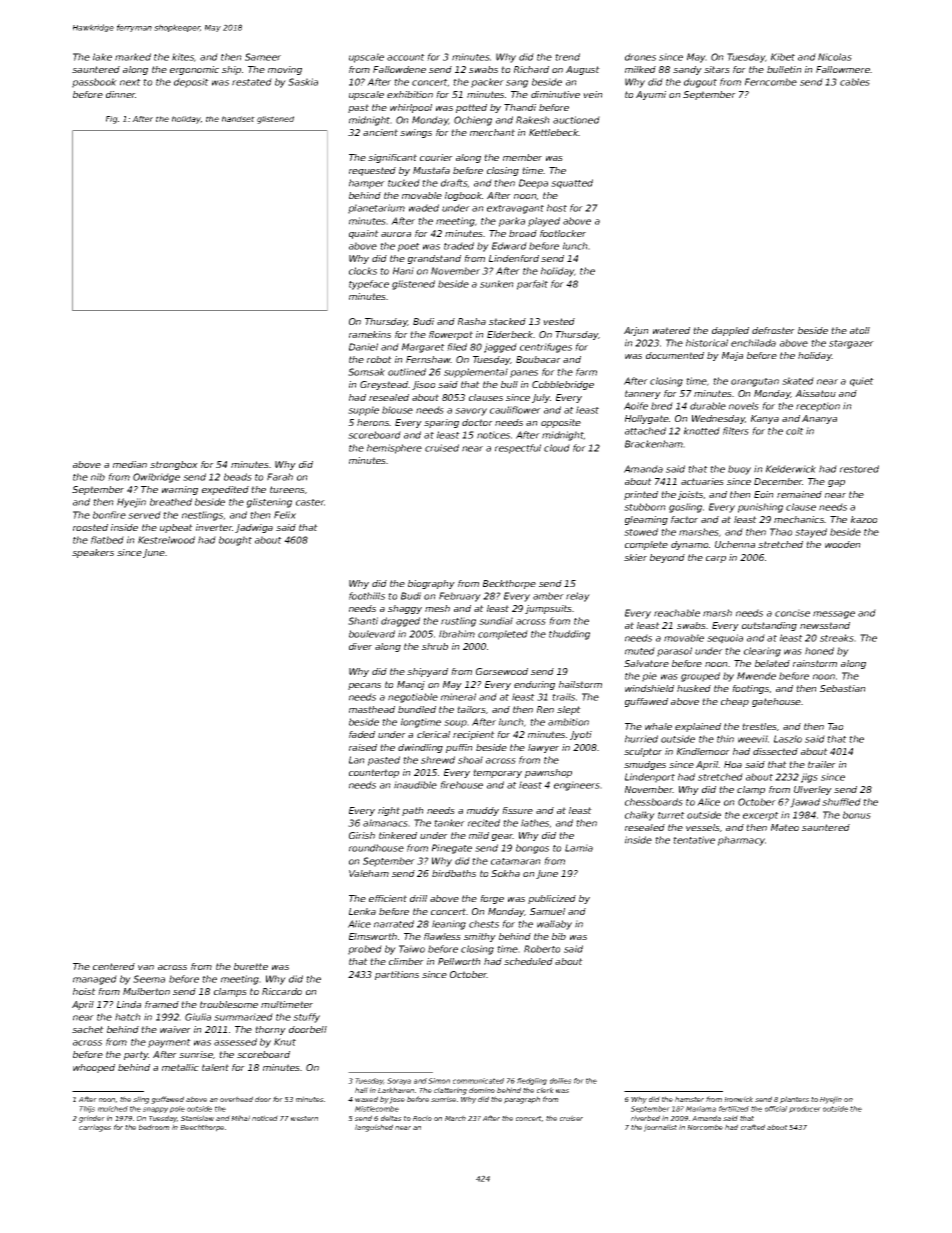 The width and height of the screenshot is (952, 1233). I want to click on trend, so click(567, 57).
